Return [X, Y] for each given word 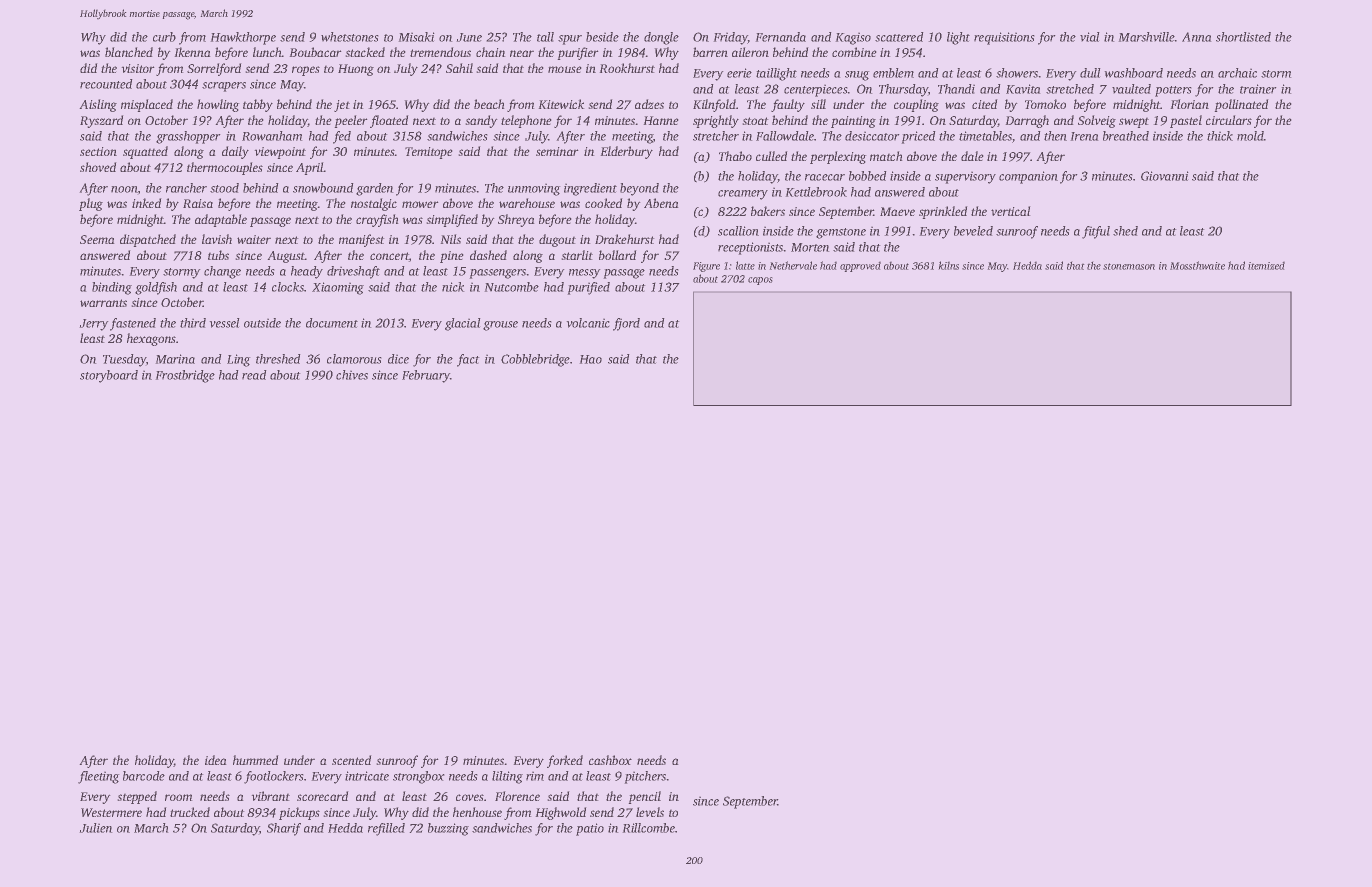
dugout [557, 240]
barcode [144, 776]
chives [352, 375]
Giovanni [1164, 176]
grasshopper [188, 137]
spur [570, 40]
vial [1089, 37]
